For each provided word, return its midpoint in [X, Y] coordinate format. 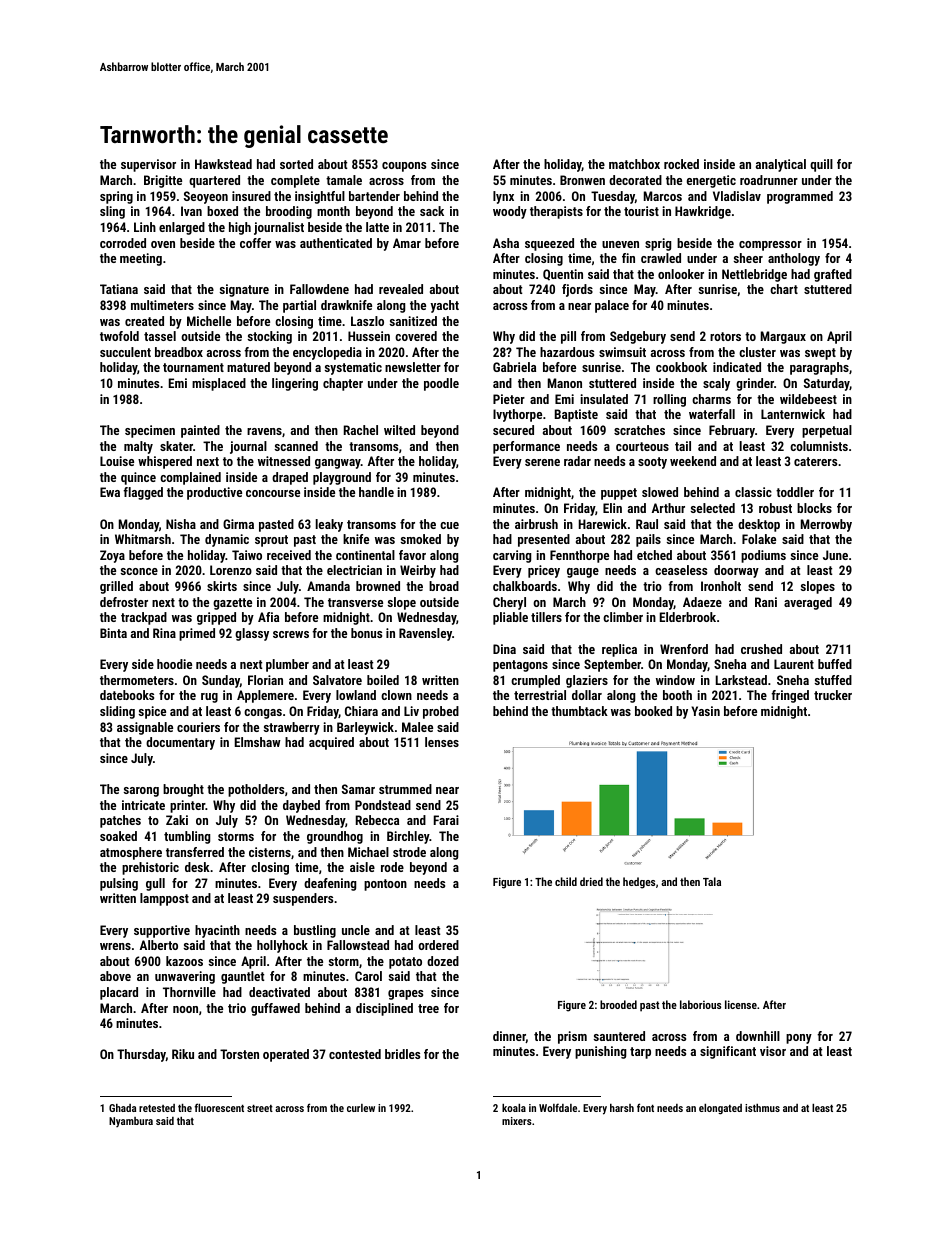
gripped [216, 618]
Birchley [408, 837]
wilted [399, 430]
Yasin [705, 711]
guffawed [275, 1009]
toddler [795, 492]
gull [155, 884]
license [741, 1004]
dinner [509, 1037]
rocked [681, 164]
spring [116, 197]
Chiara [361, 711]
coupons [404, 167]
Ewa [110, 492]
